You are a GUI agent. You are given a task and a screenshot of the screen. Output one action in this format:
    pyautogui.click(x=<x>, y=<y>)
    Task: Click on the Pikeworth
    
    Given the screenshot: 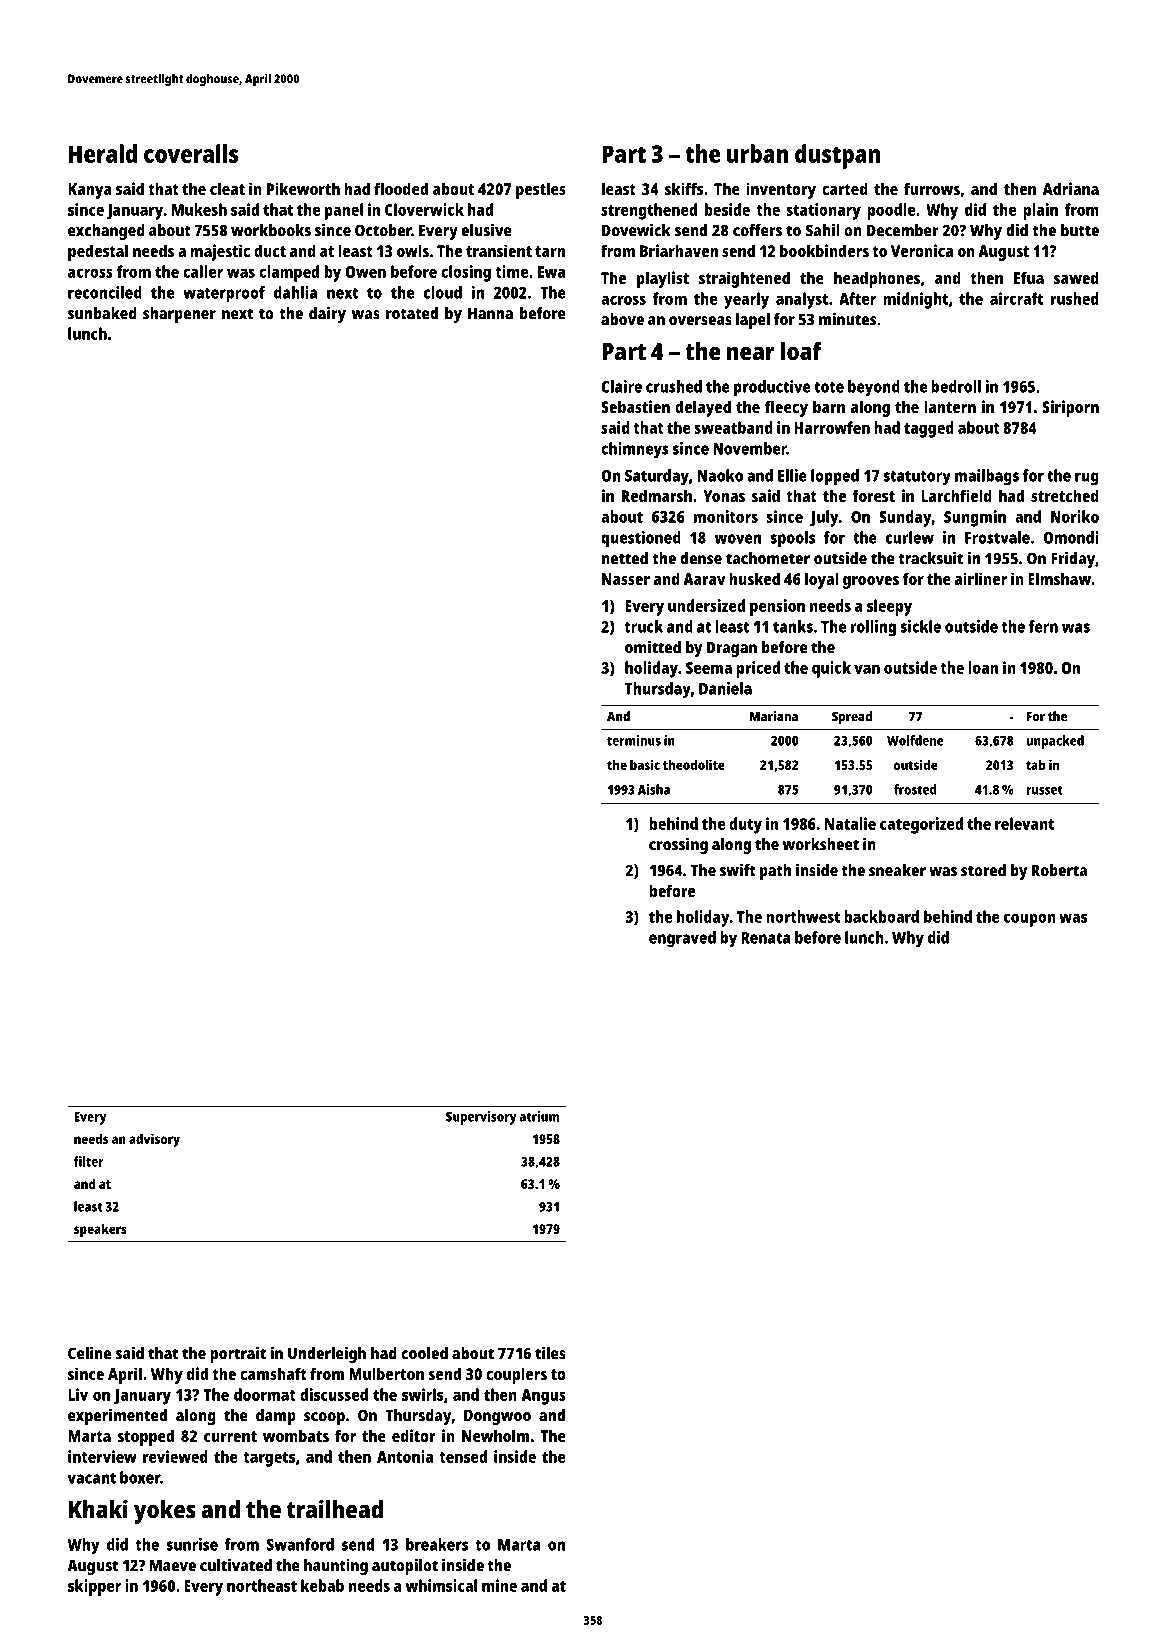 What is the action you would take?
    pyautogui.click(x=303, y=188)
